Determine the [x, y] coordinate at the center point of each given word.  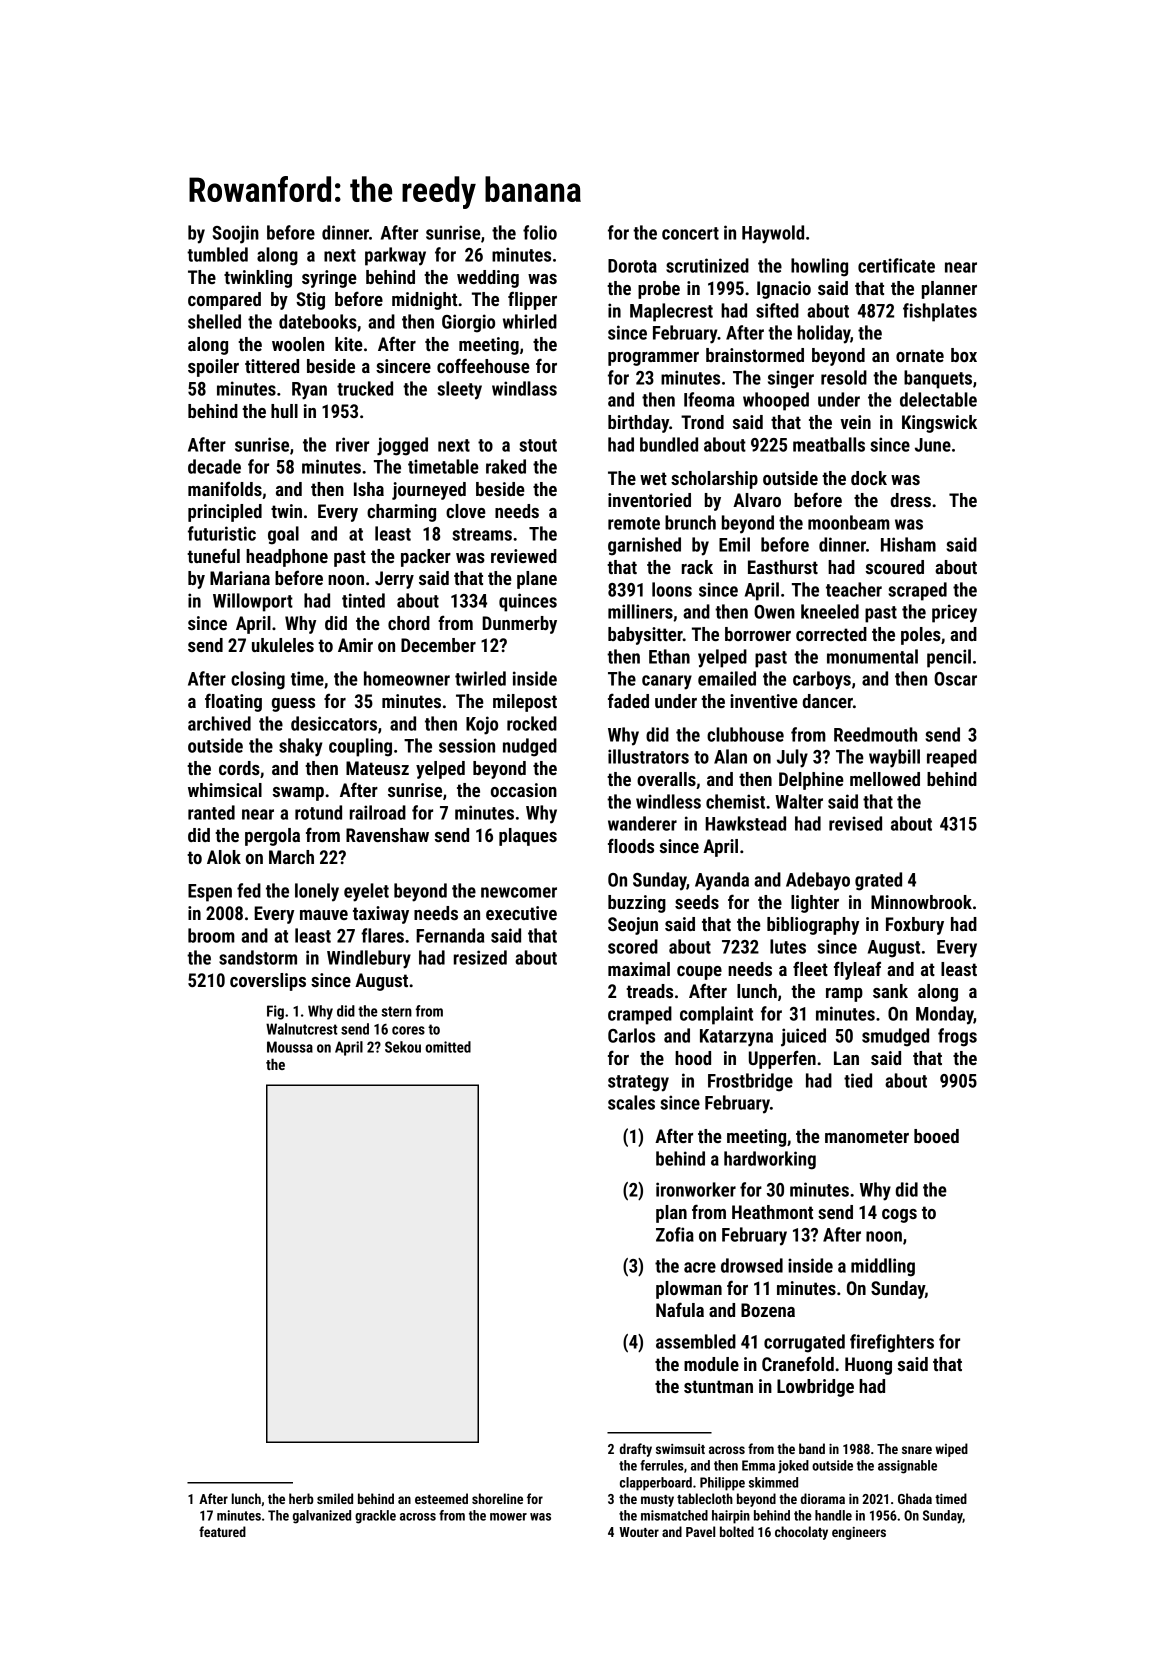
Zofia [675, 1234]
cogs [899, 1216]
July [792, 758]
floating [233, 702]
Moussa [290, 1047]
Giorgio [468, 323]
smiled [335, 1498]
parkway [395, 256]
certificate [896, 265]
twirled [480, 678]
